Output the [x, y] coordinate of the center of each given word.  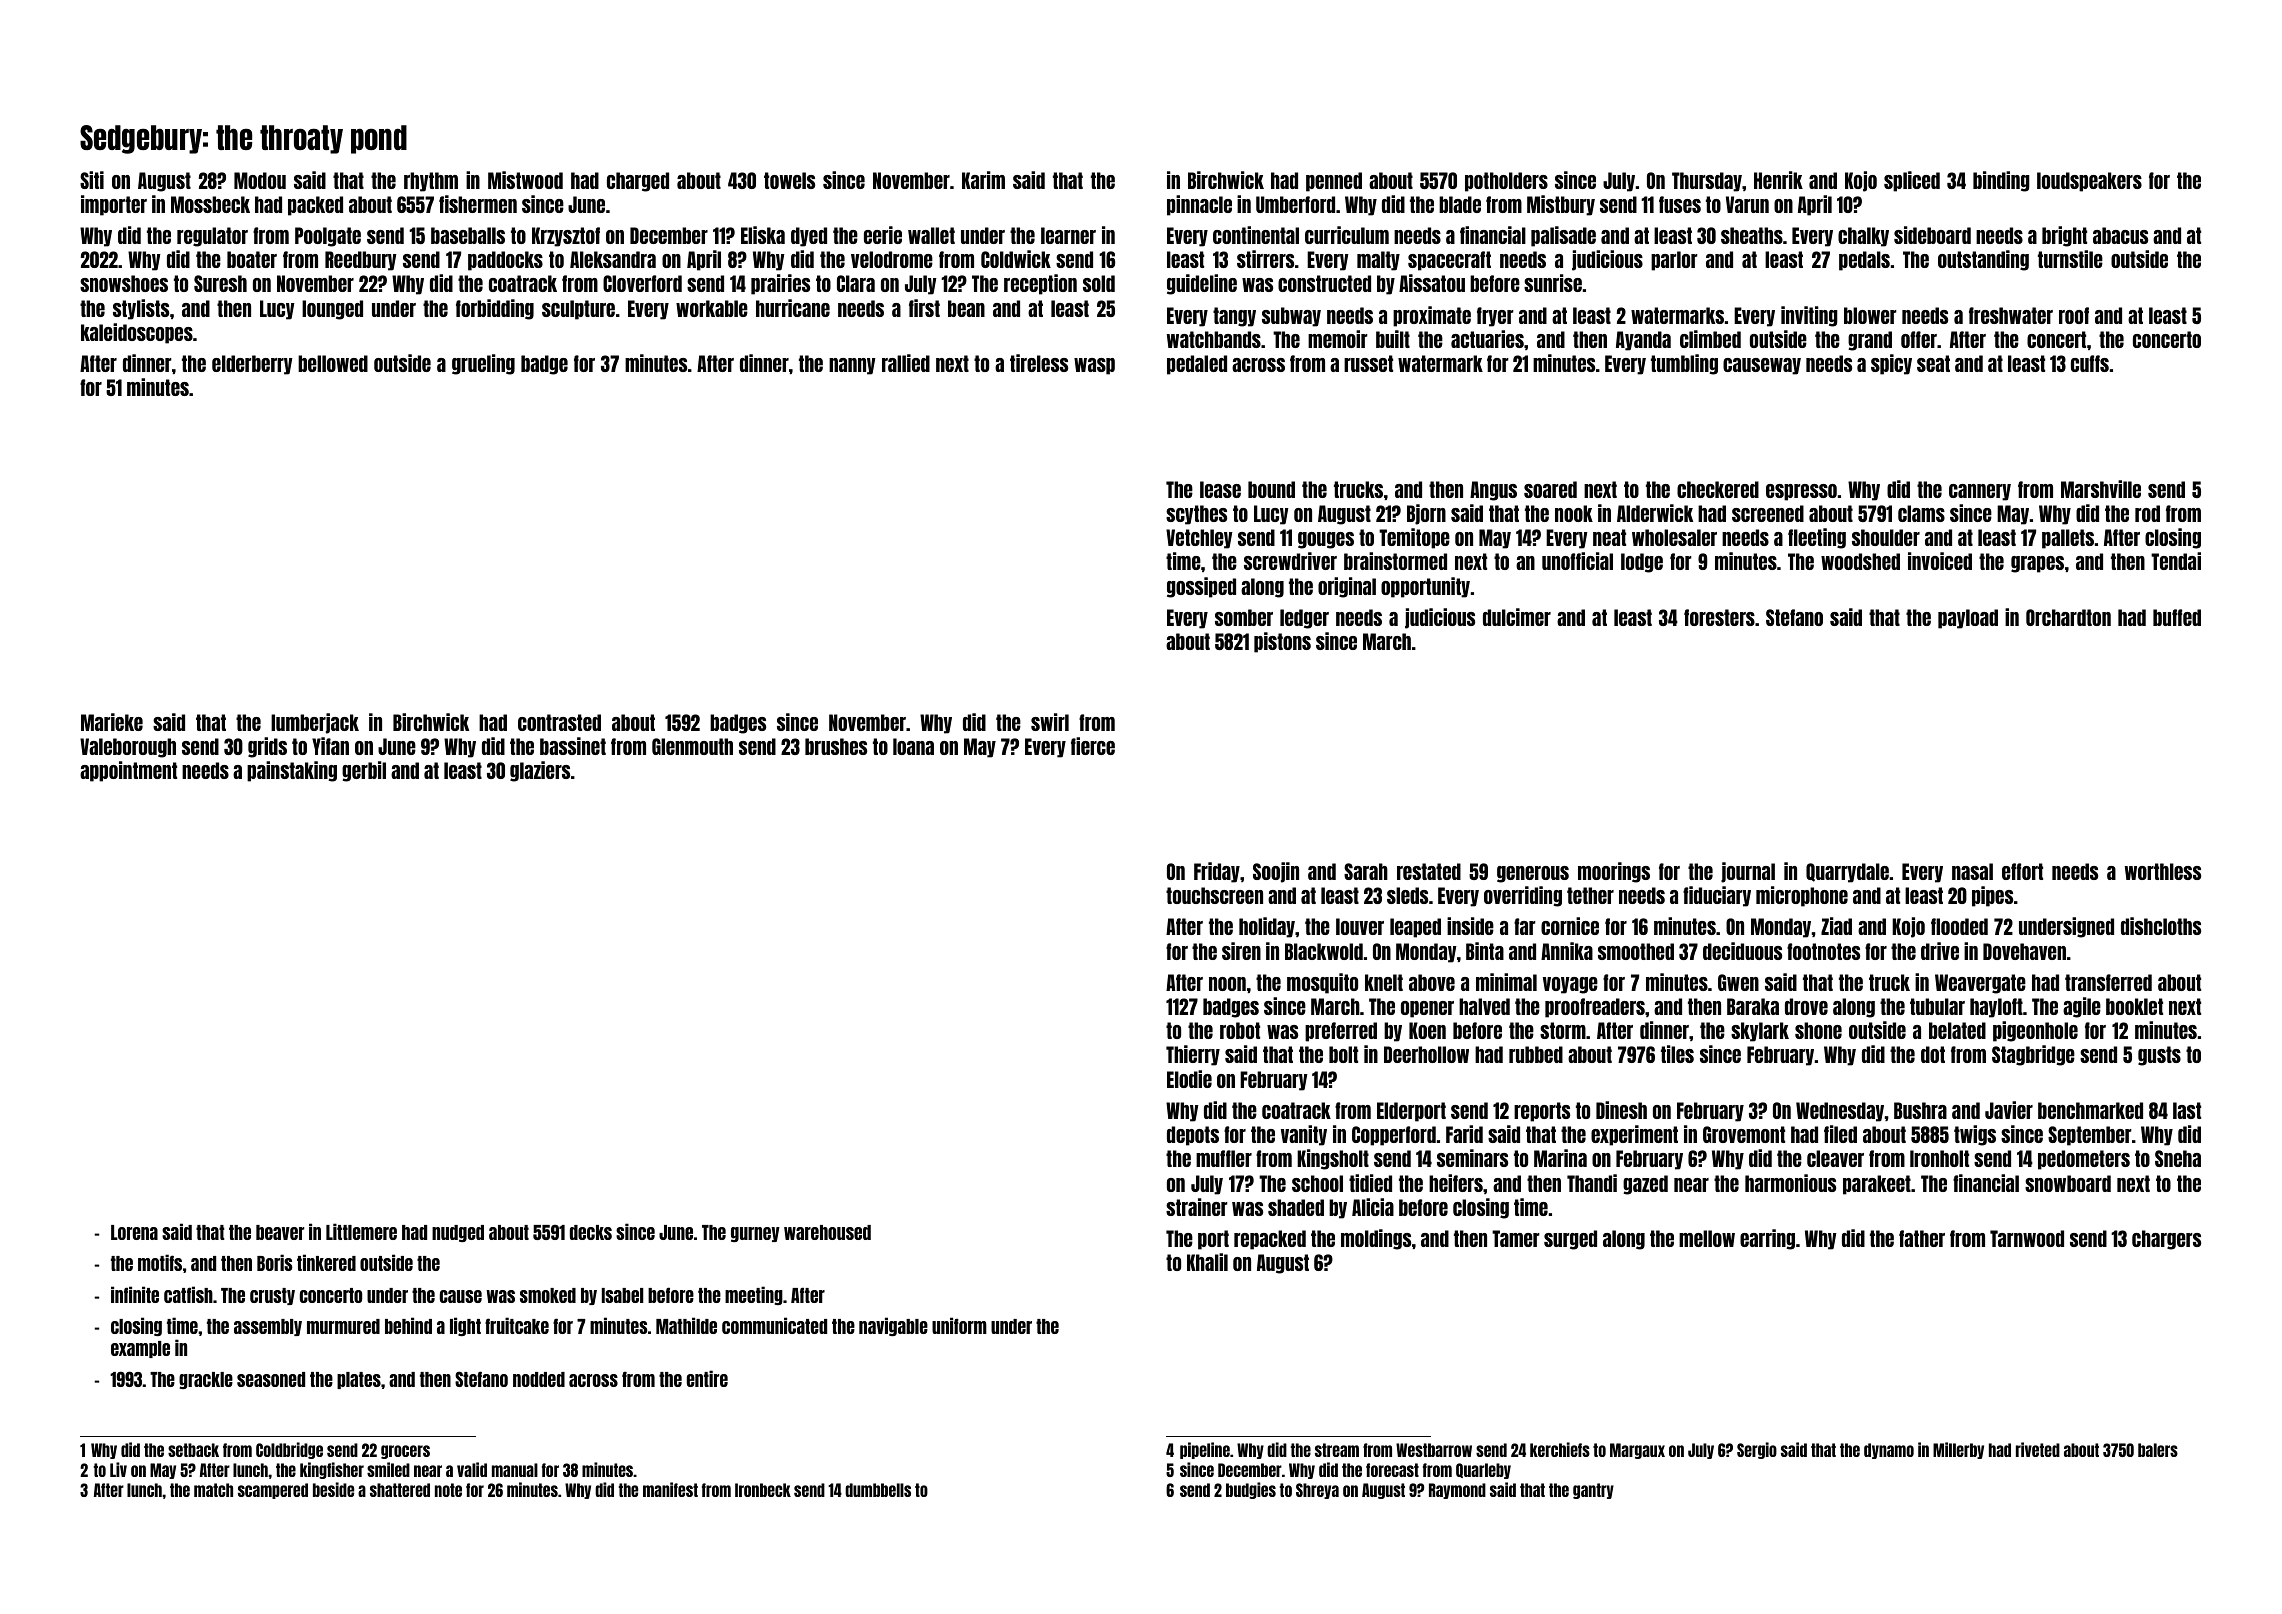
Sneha [2178, 1158]
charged [638, 182]
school [1317, 1183]
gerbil [364, 771]
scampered [273, 1491]
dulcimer [1517, 617]
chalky [1863, 237]
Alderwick [1655, 513]
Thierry [1193, 1055]
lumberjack [315, 723]
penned [1334, 182]
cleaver [1835, 1158]
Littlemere [361, 1231]
